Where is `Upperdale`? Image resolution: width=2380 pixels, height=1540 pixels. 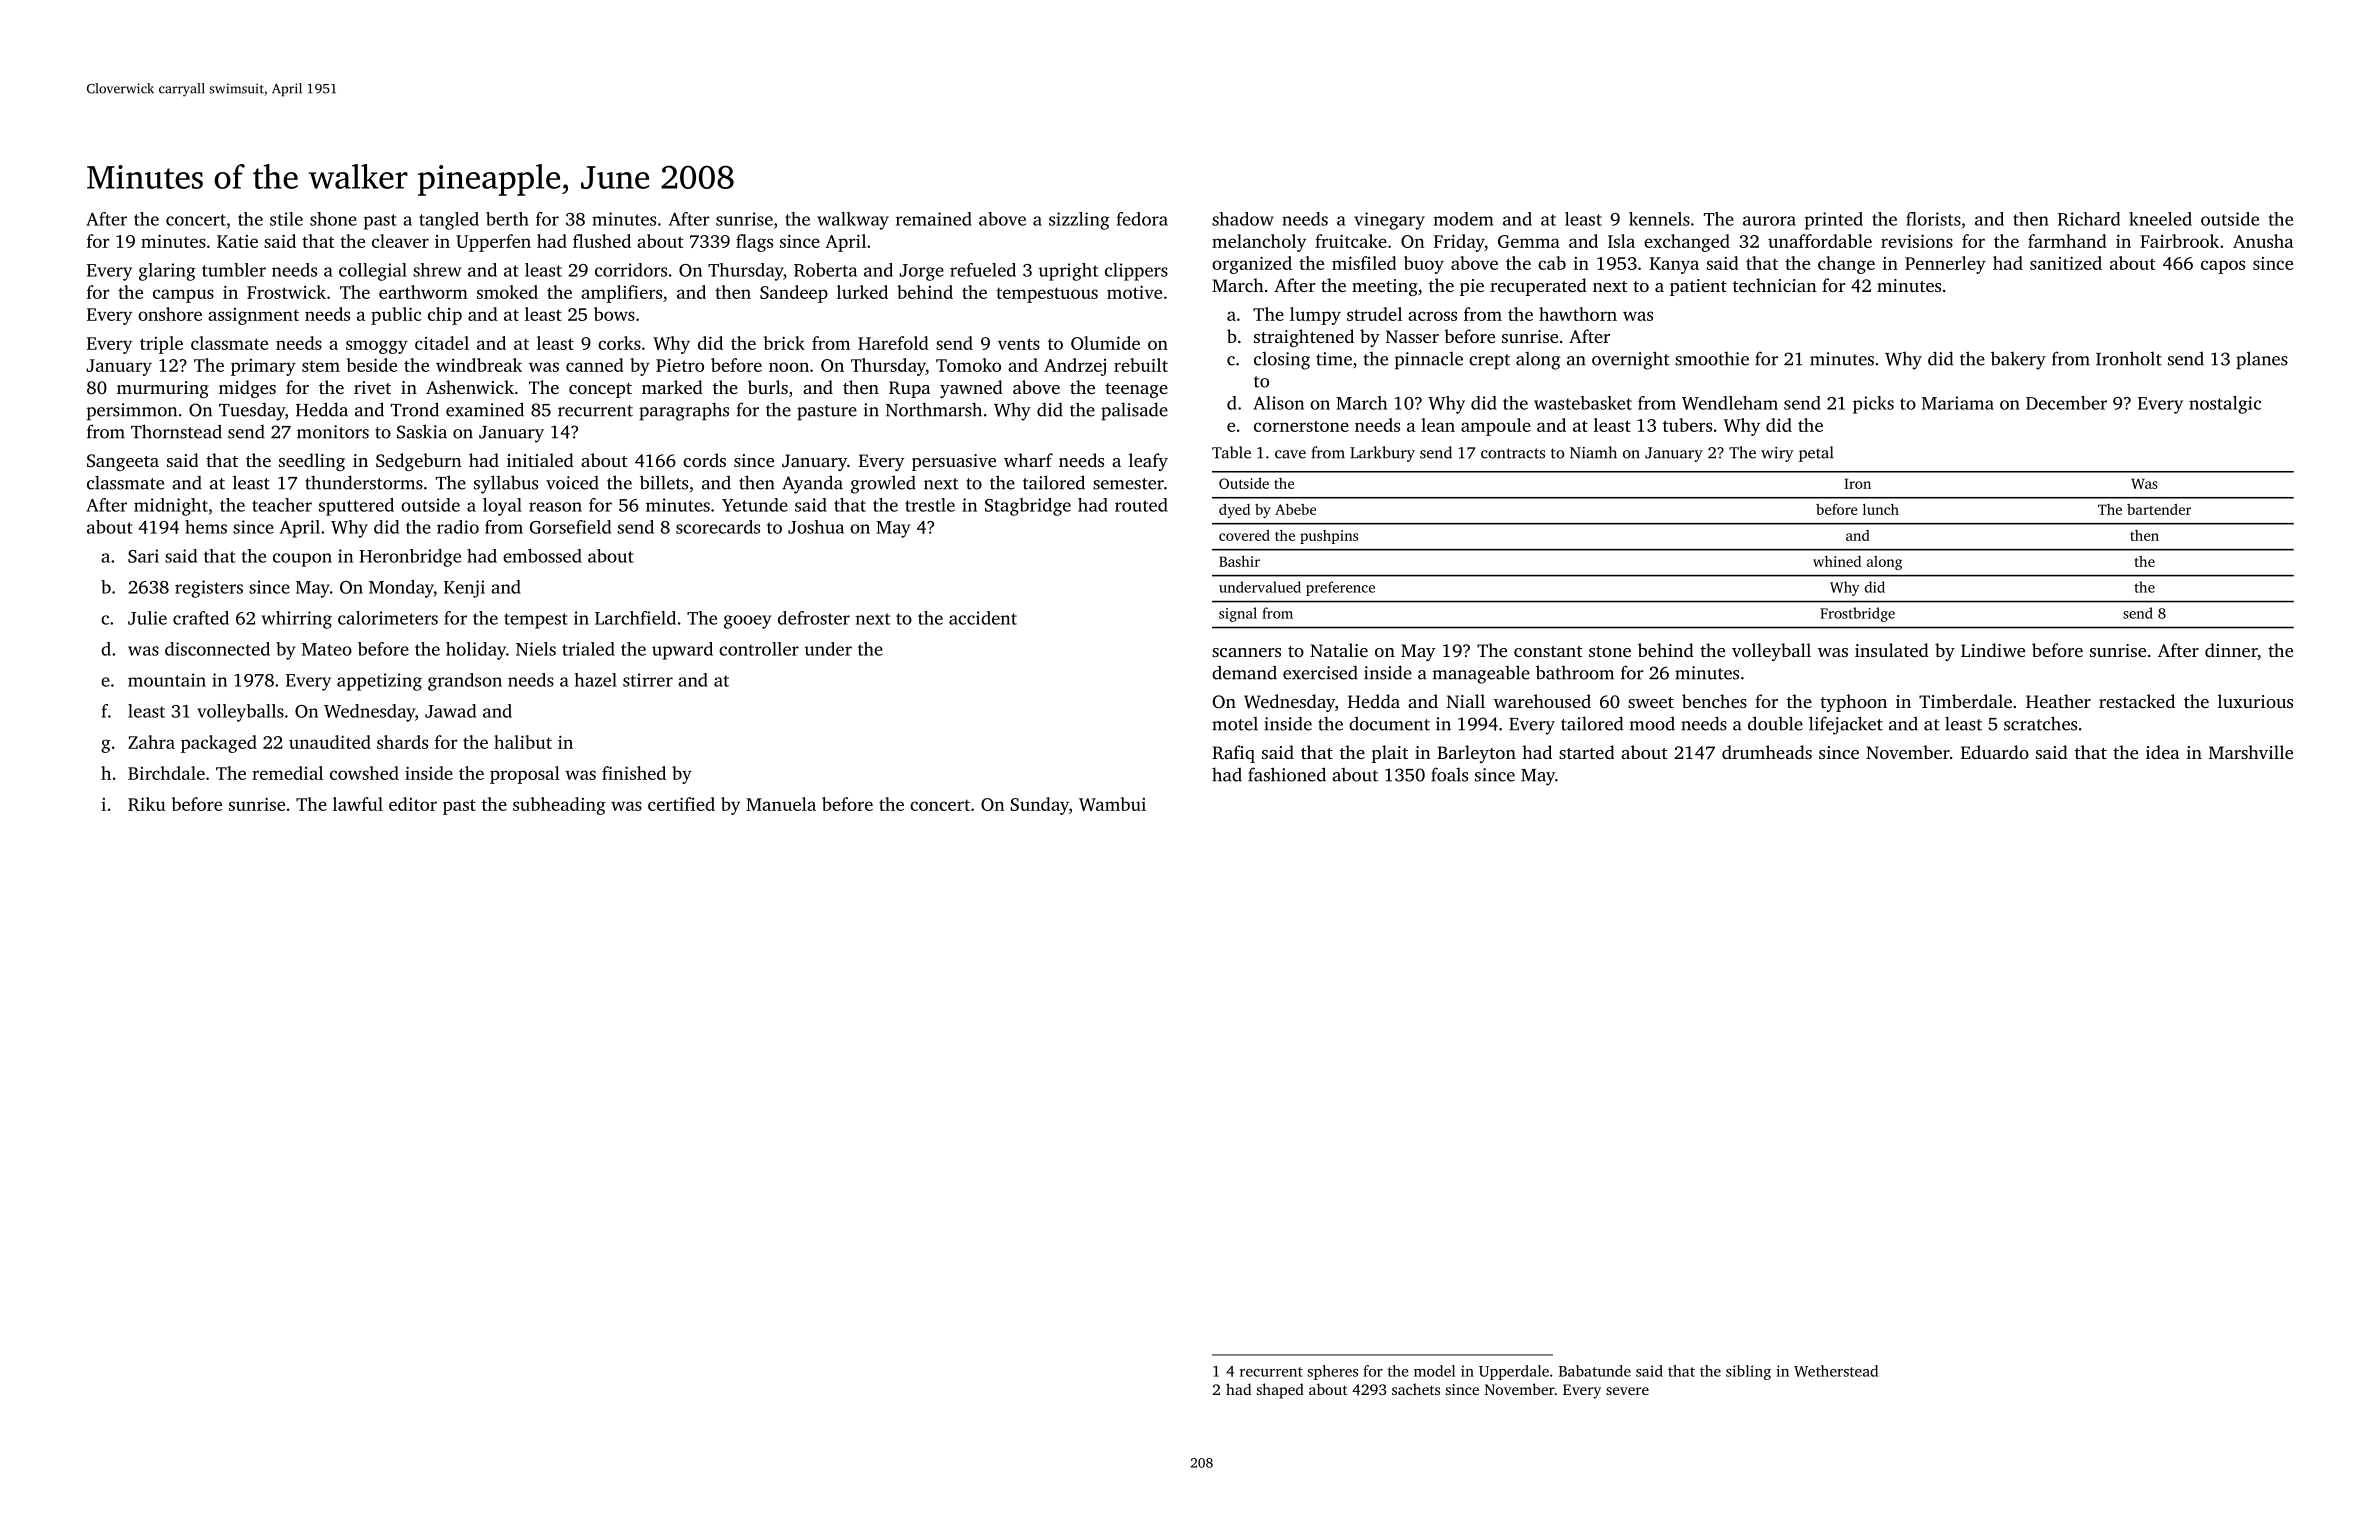 Upperdale is located at coordinates (1514, 1372).
